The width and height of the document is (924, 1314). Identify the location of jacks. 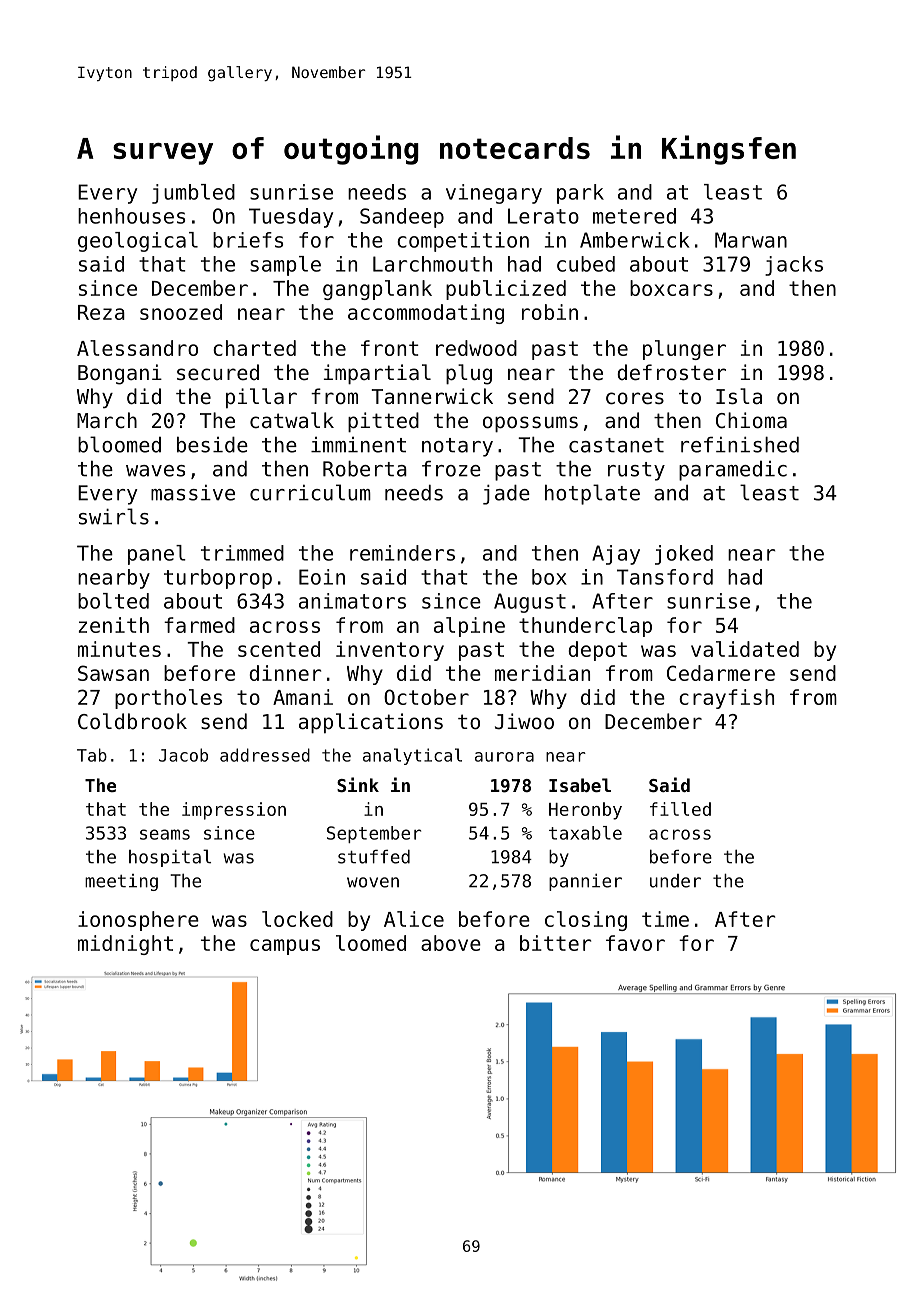
(794, 266).
